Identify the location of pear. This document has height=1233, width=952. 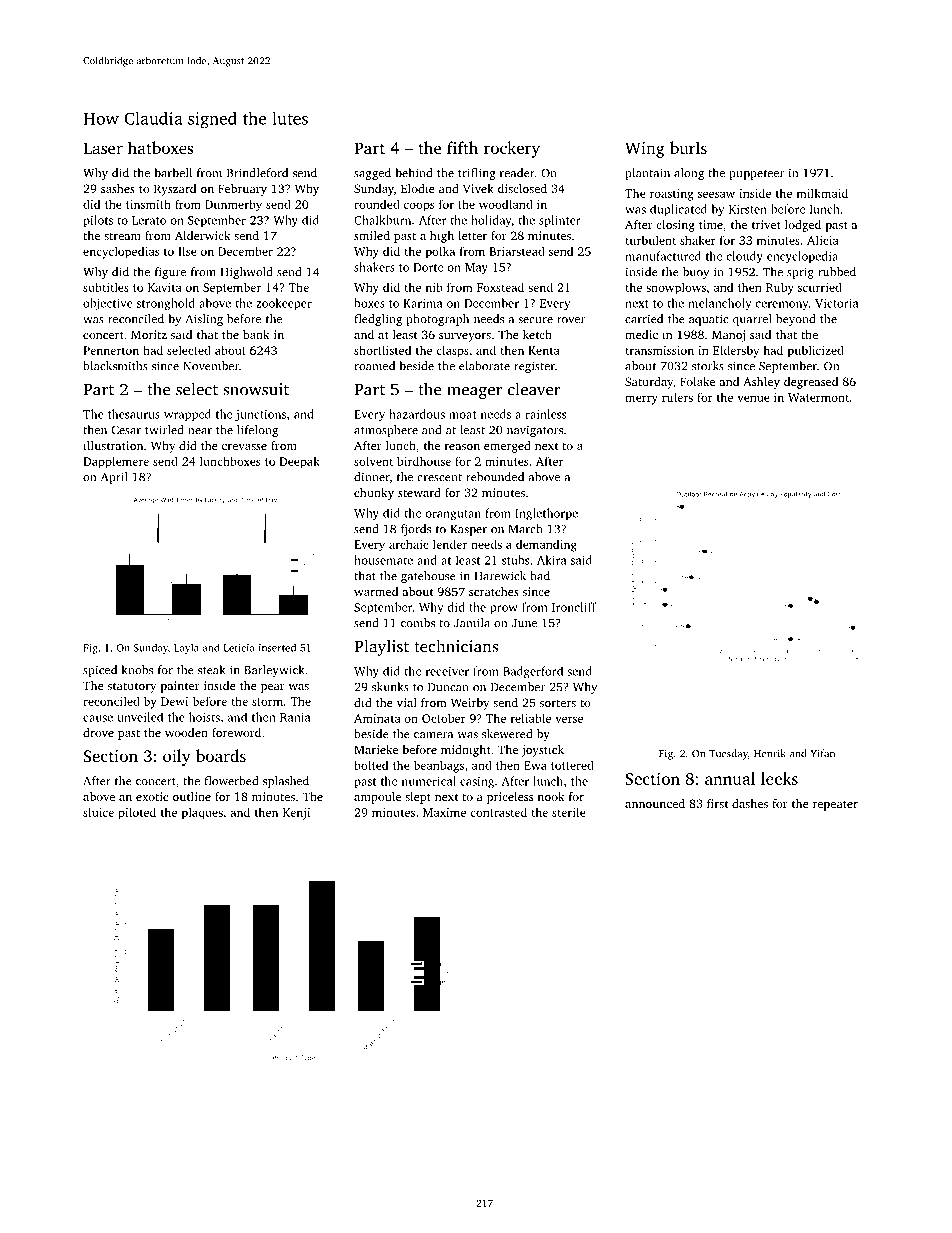
(273, 688).
